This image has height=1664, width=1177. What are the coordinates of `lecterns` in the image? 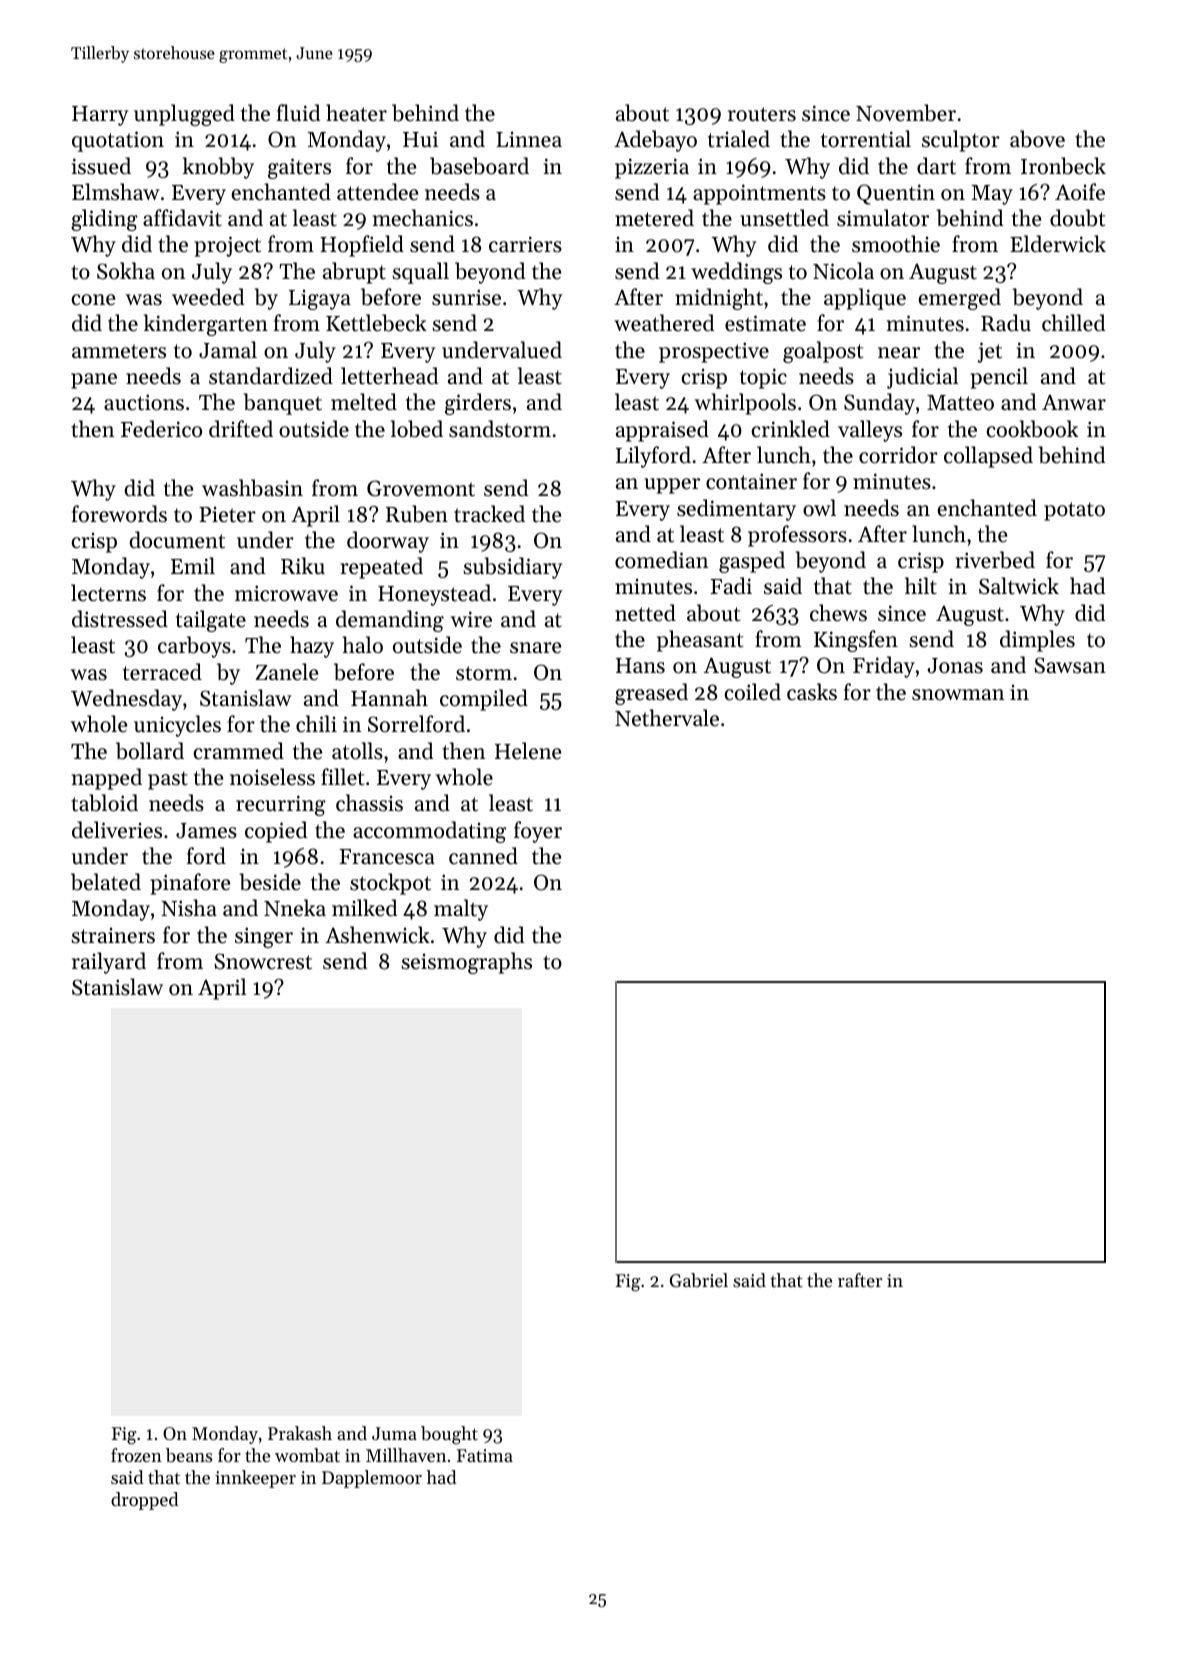 It's located at (108, 593).
